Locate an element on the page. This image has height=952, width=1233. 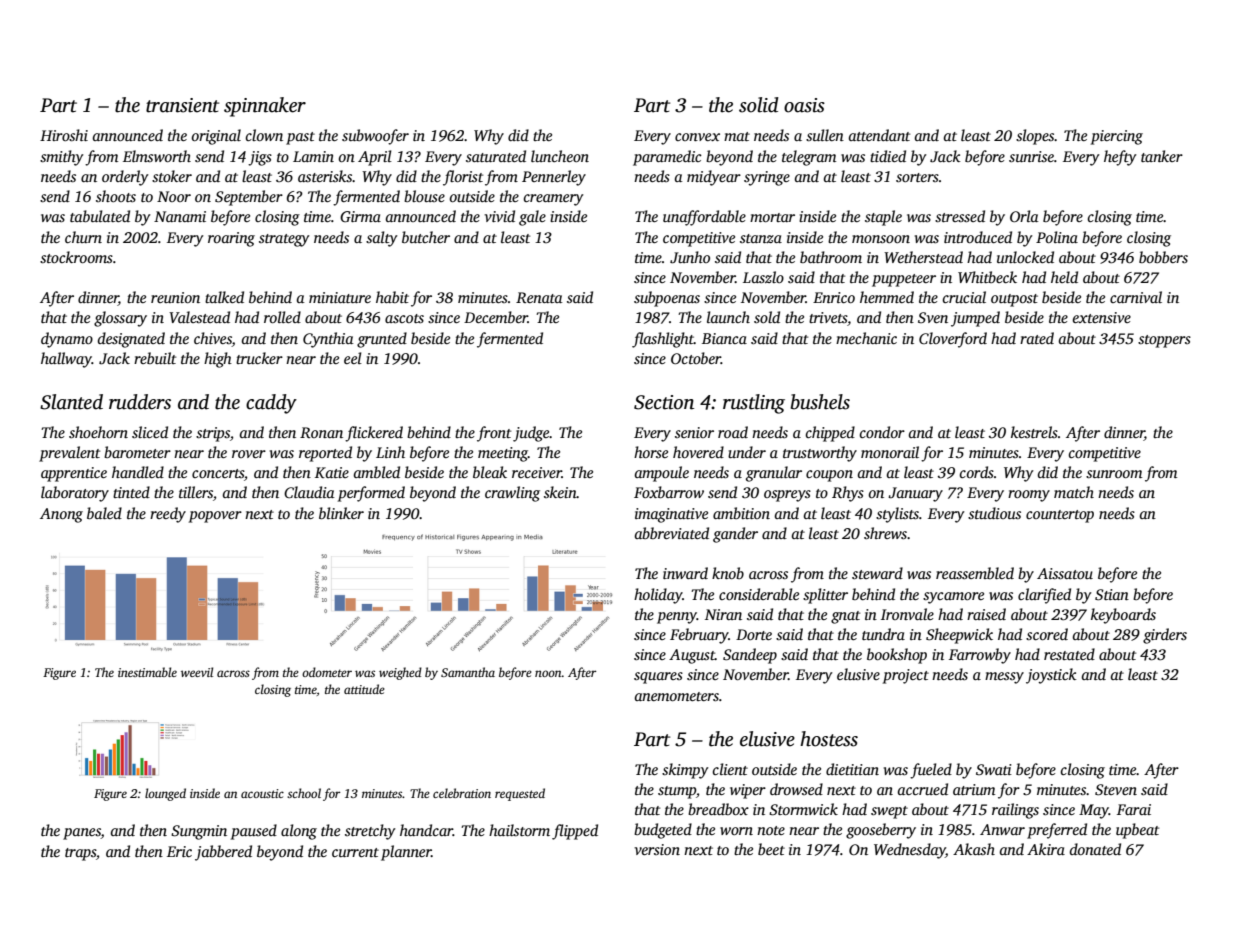
lounged is located at coordinates (165, 794).
